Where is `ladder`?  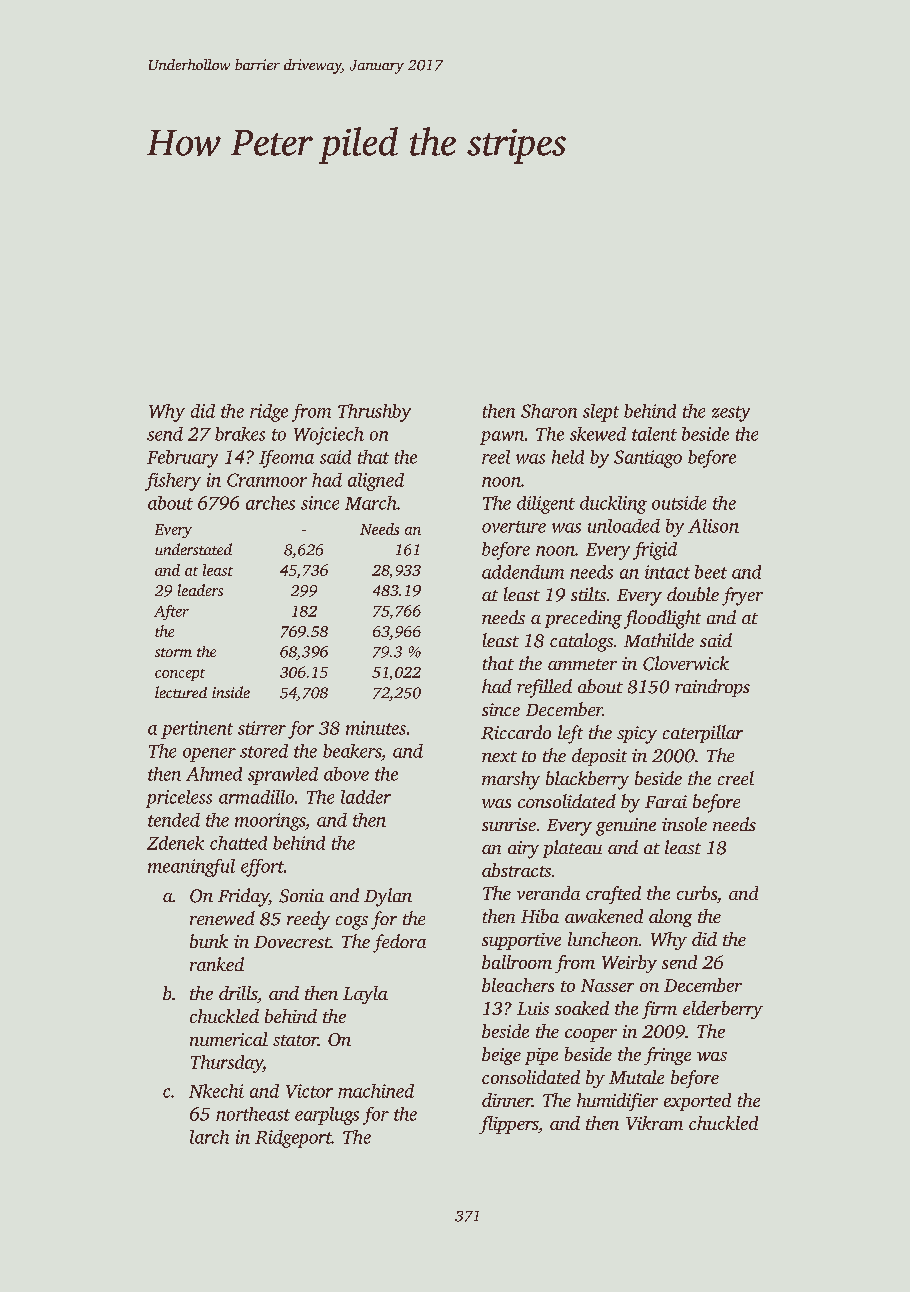
ladder is located at coordinates (366, 797).
